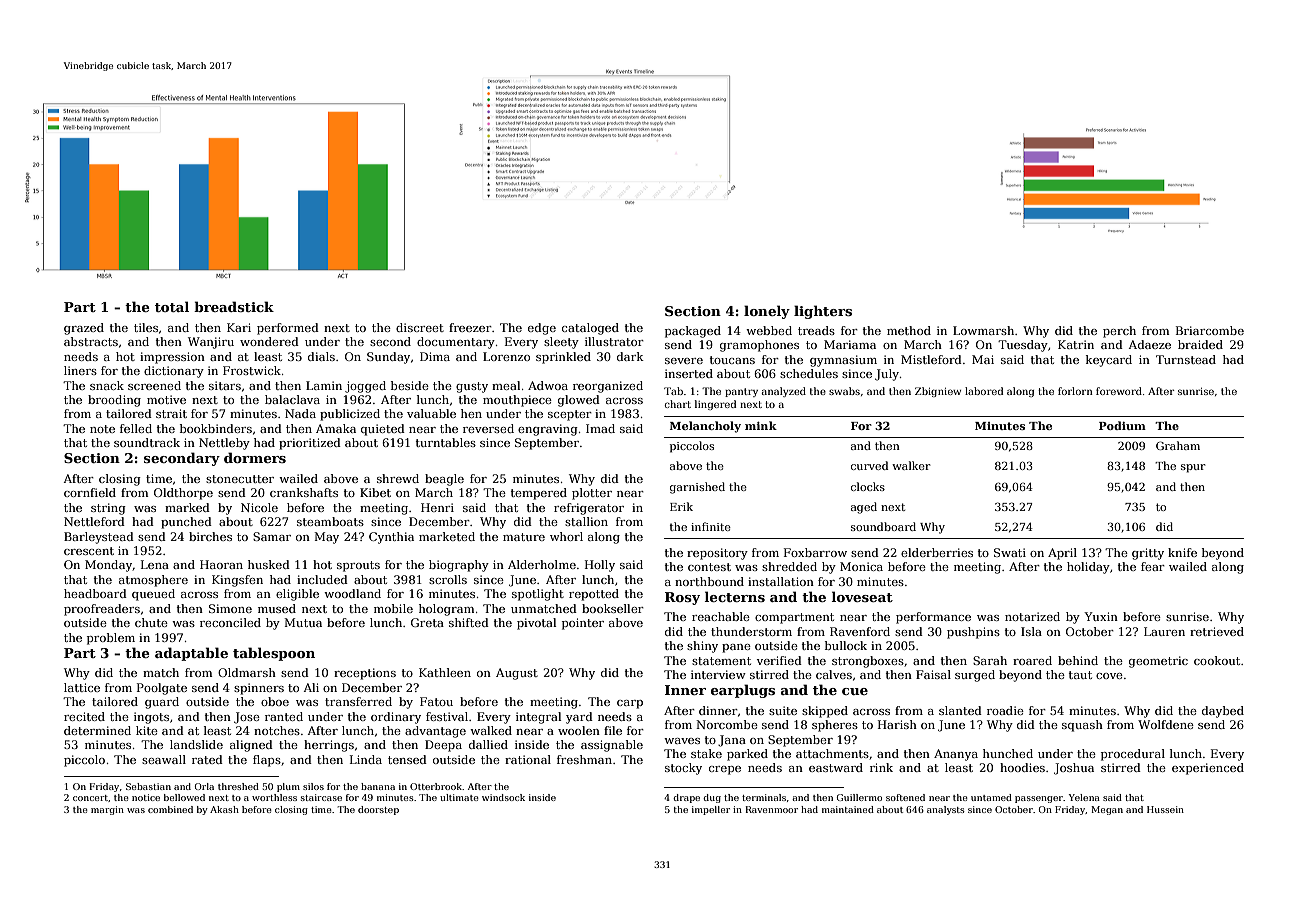  Describe the element at coordinates (1082, 726) in the screenshot. I see `squash` at that location.
